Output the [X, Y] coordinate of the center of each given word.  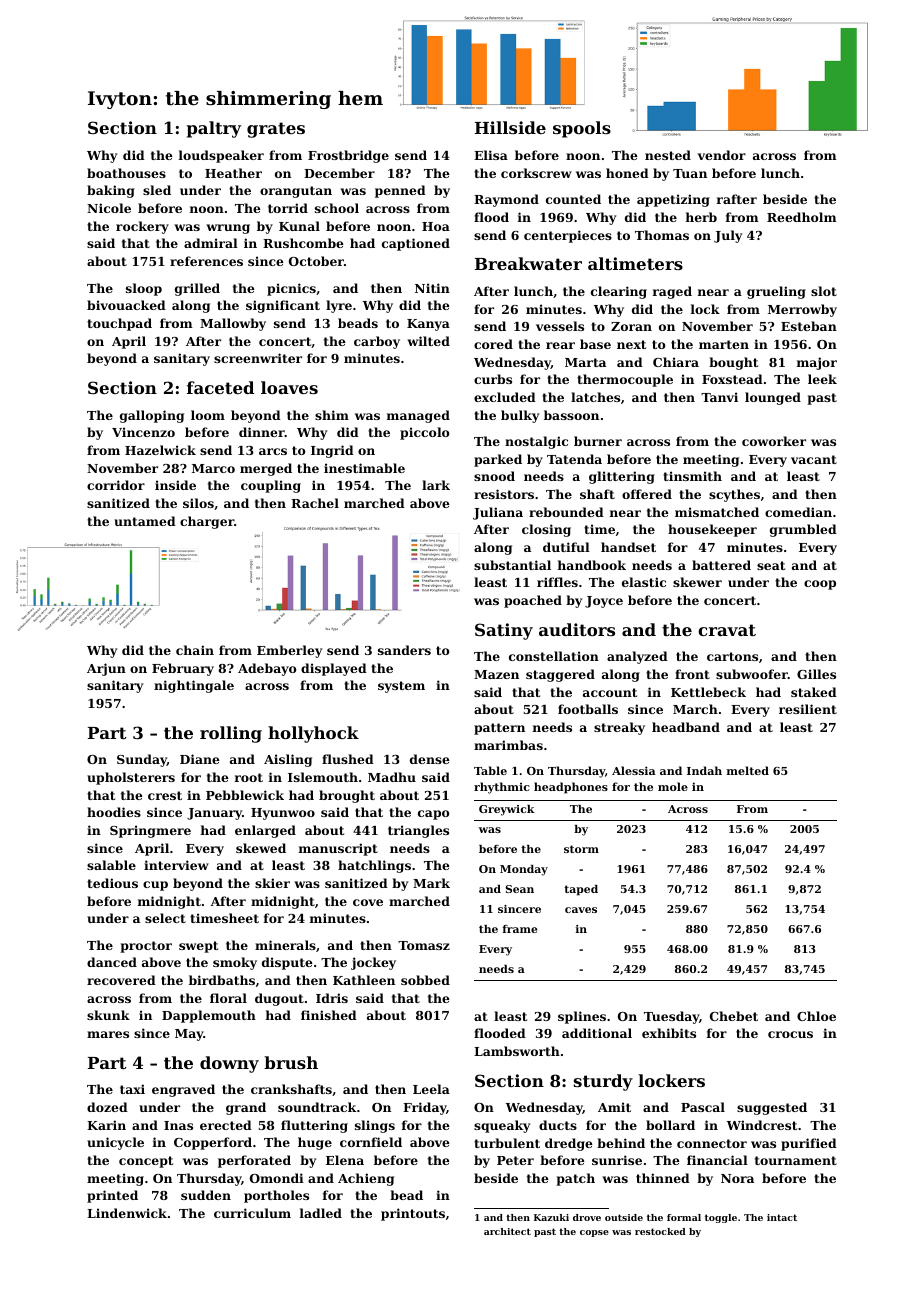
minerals [285, 945]
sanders [404, 650]
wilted [428, 341]
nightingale [194, 686]
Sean [519, 889]
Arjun [106, 669]
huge [315, 1143]
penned [400, 191]
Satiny [504, 631]
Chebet [734, 1016]
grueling [776, 292]
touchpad [119, 324]
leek [822, 379]
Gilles [816, 674]
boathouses [126, 173]
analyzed [637, 657]
